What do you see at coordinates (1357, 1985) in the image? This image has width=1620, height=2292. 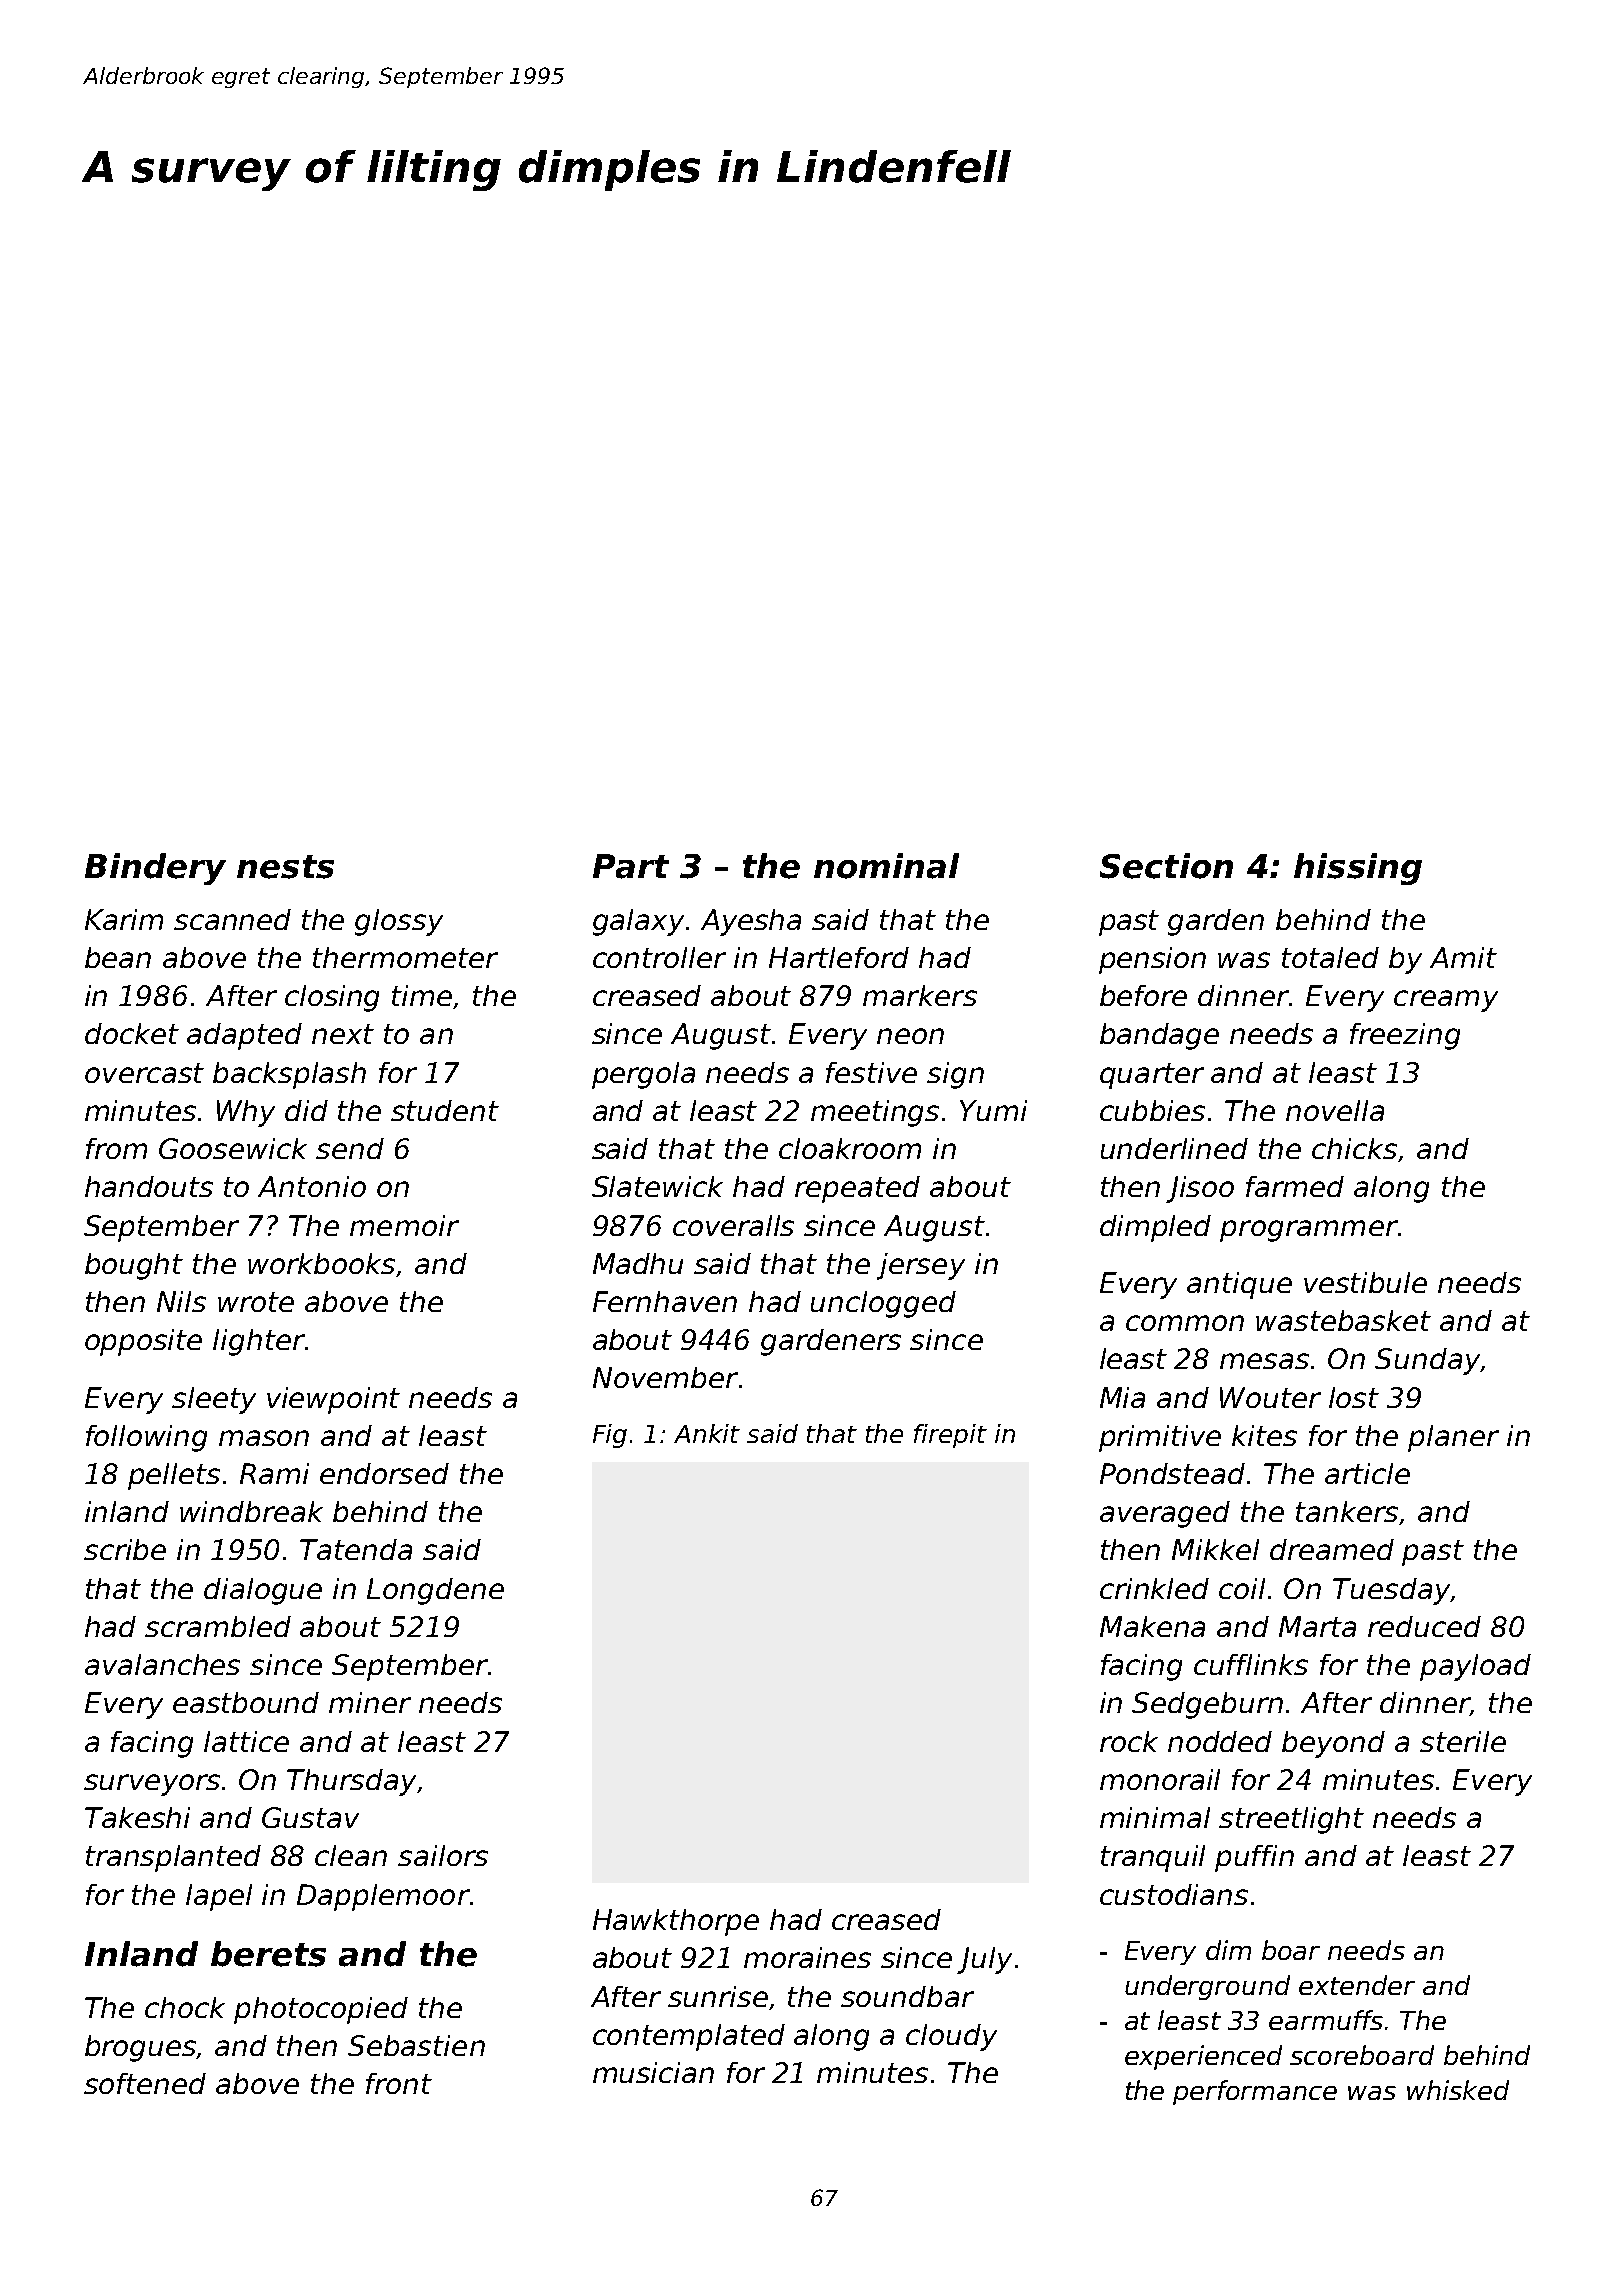 I see `extender` at bounding box center [1357, 1985].
